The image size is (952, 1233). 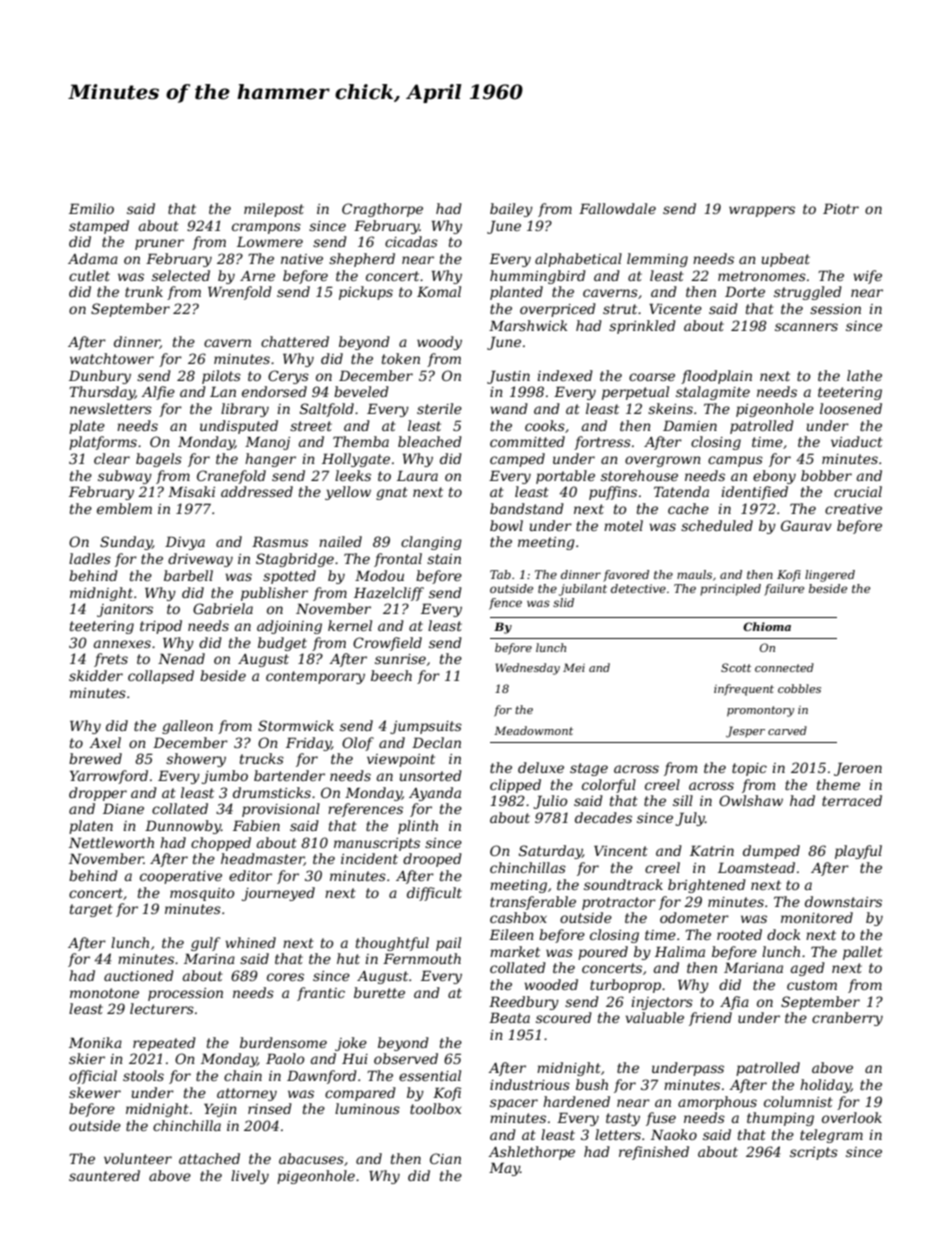 What do you see at coordinates (774, 477) in the screenshot?
I see `ebony` at bounding box center [774, 477].
